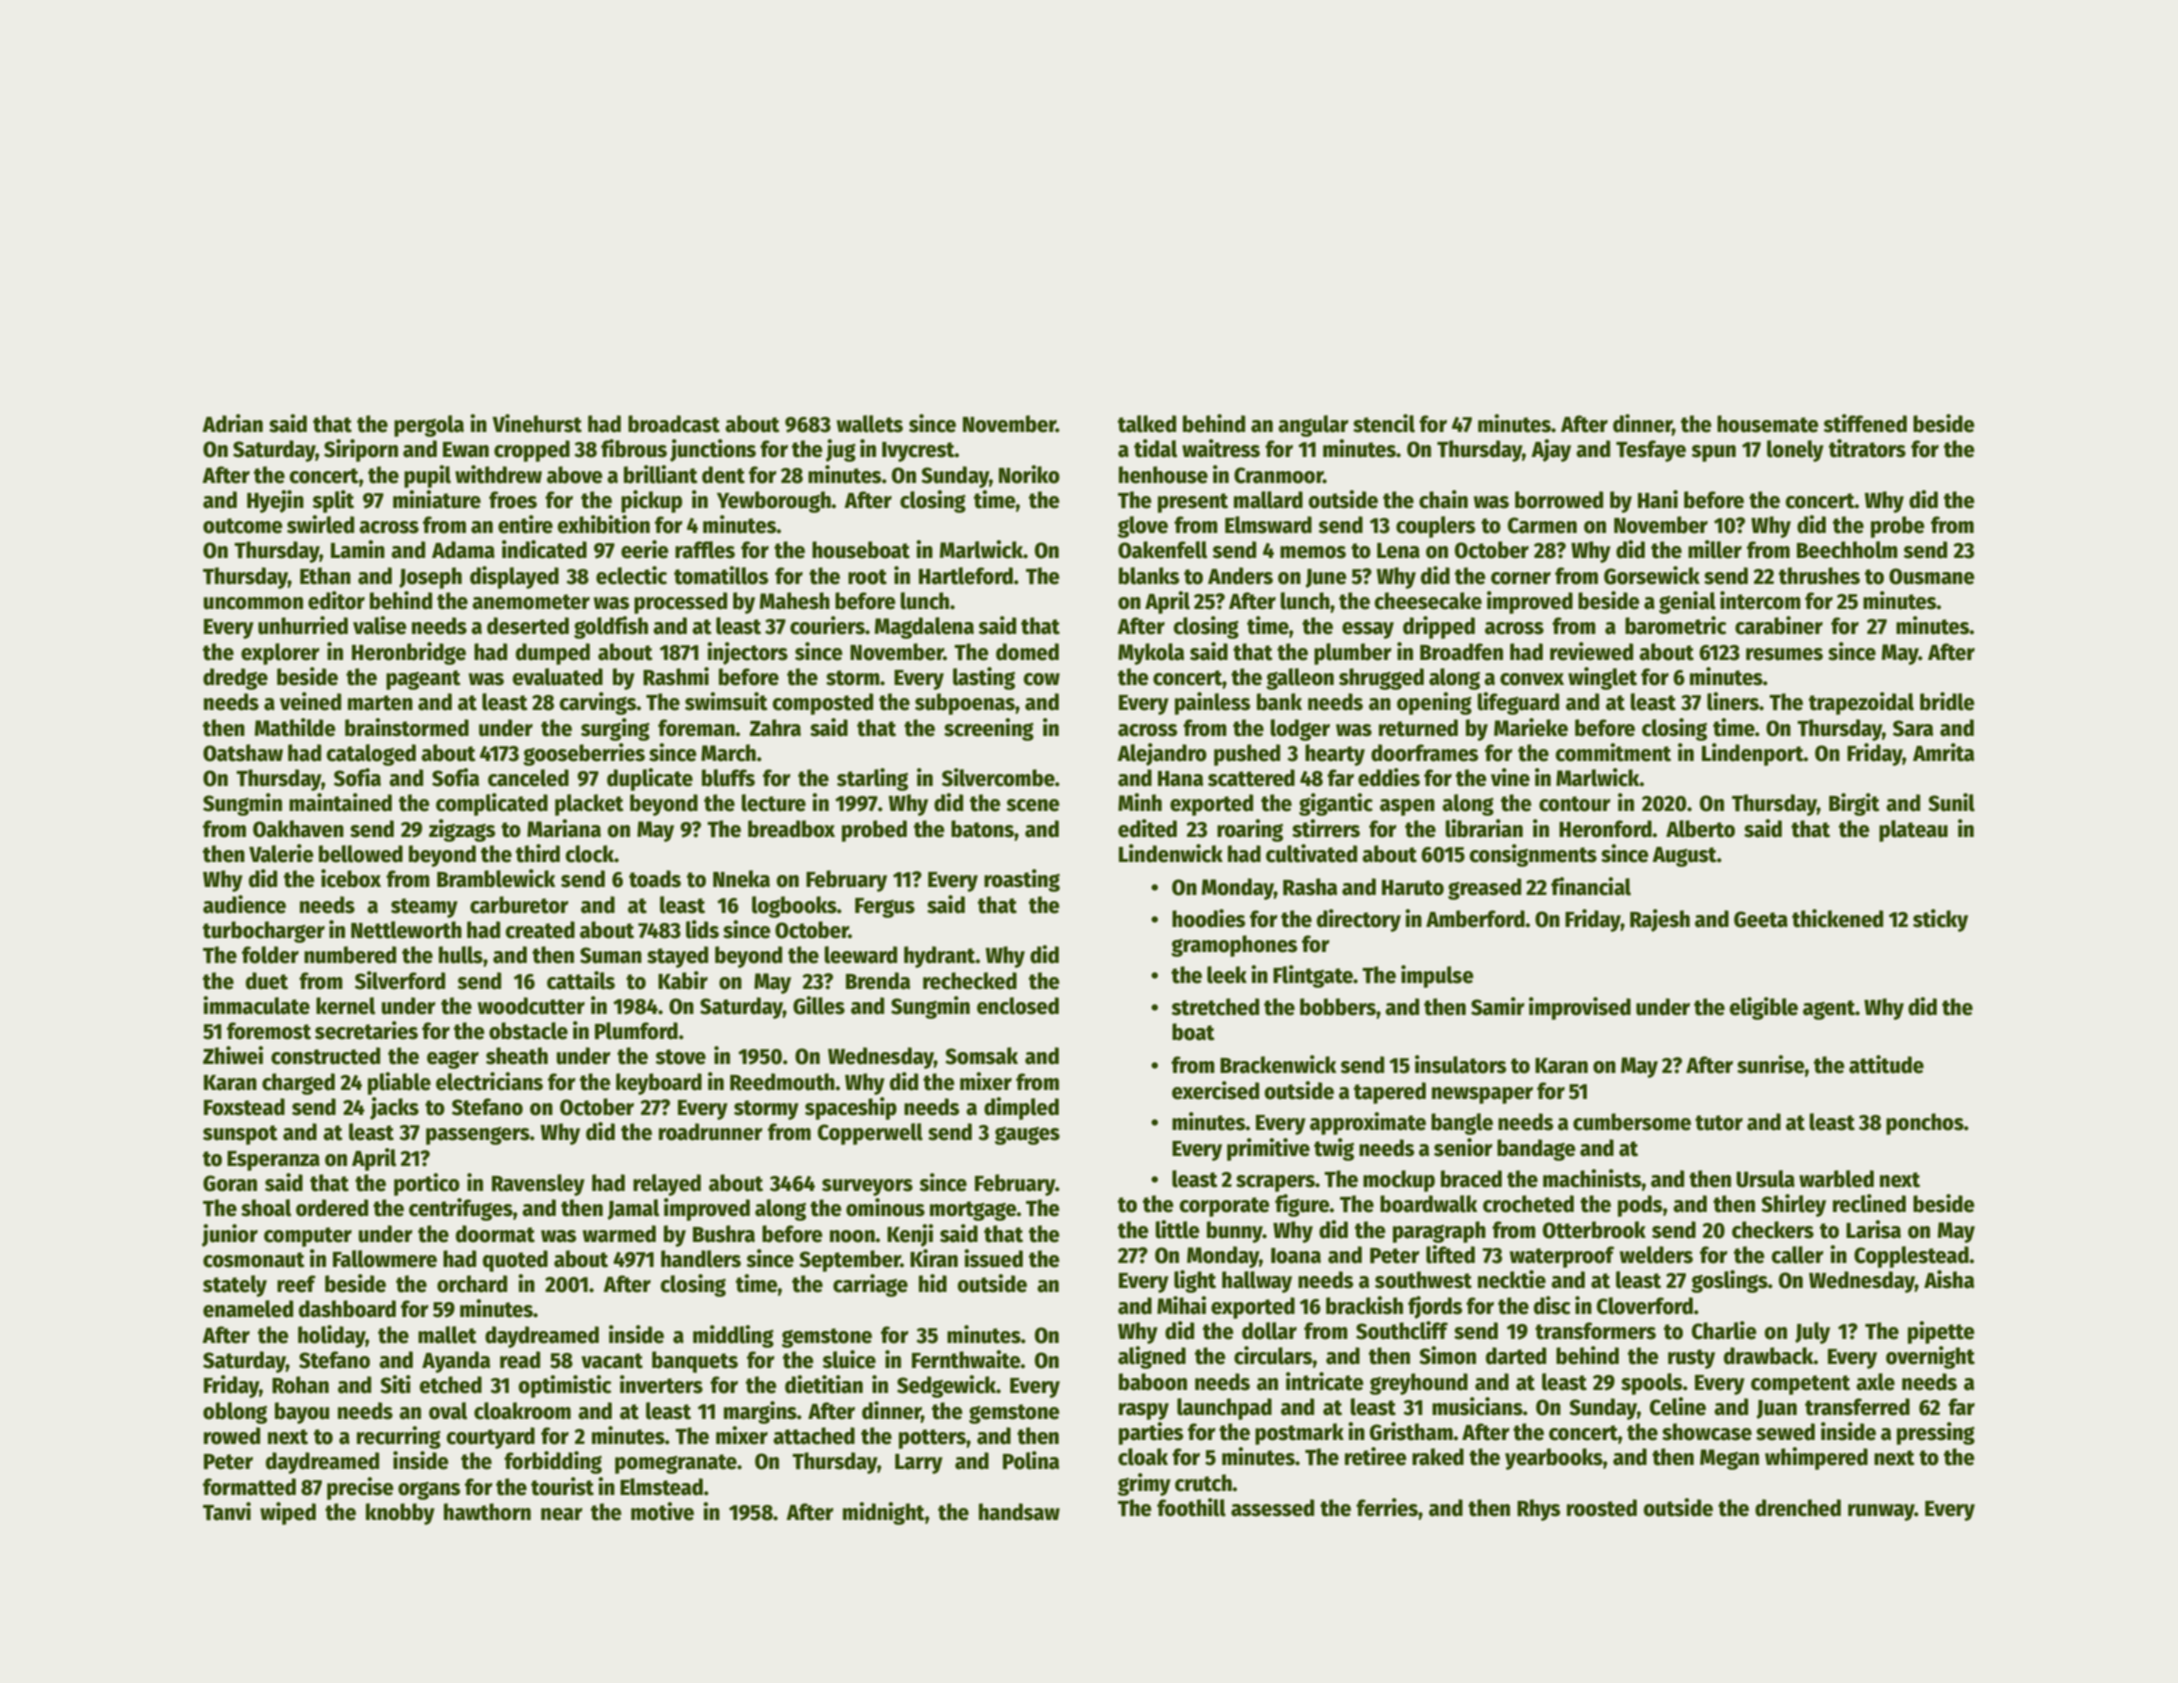 Image resolution: width=2178 pixels, height=1683 pixels. I want to click on pipette, so click(1941, 1332).
